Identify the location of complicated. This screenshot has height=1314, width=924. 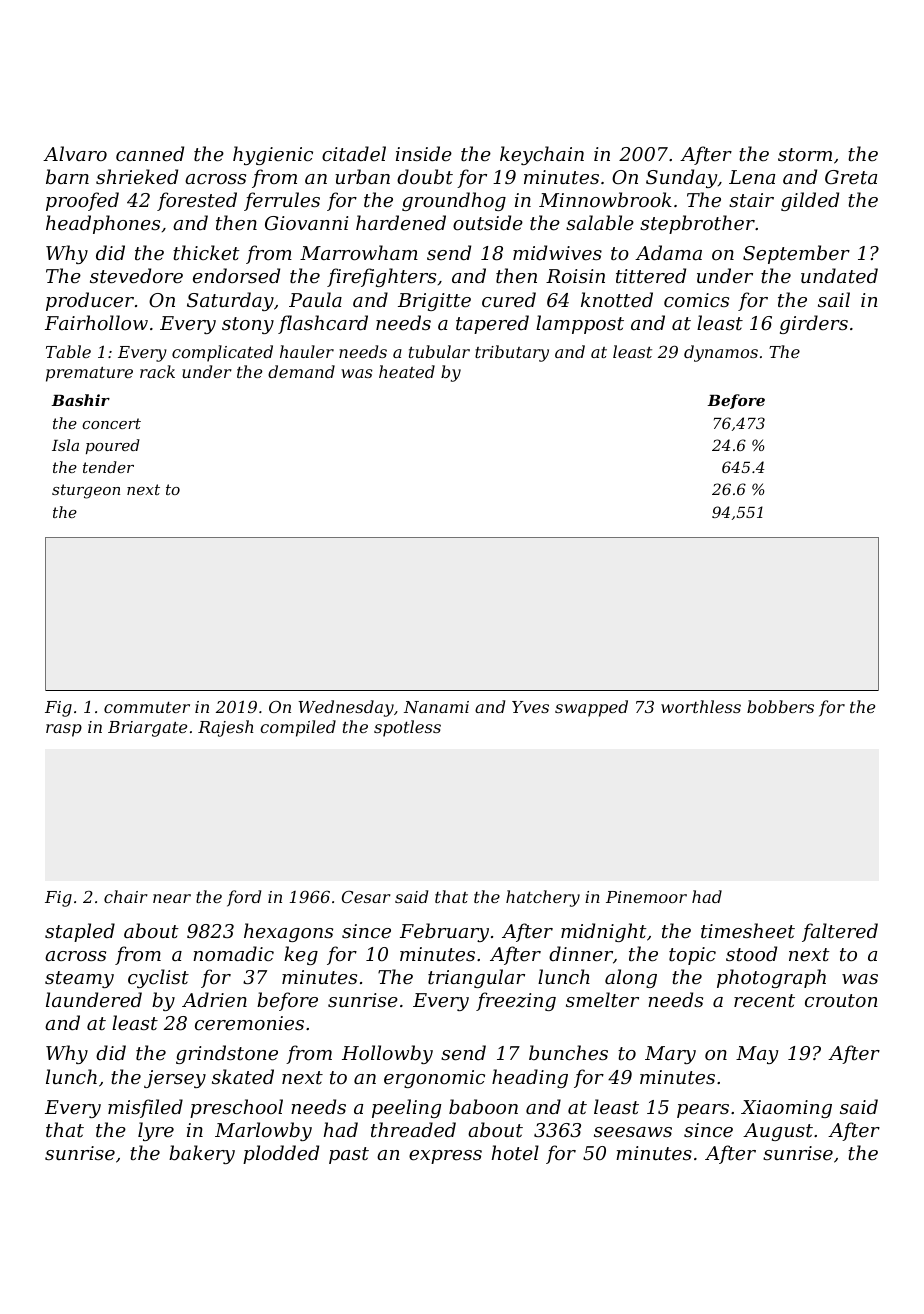
(222, 353).
